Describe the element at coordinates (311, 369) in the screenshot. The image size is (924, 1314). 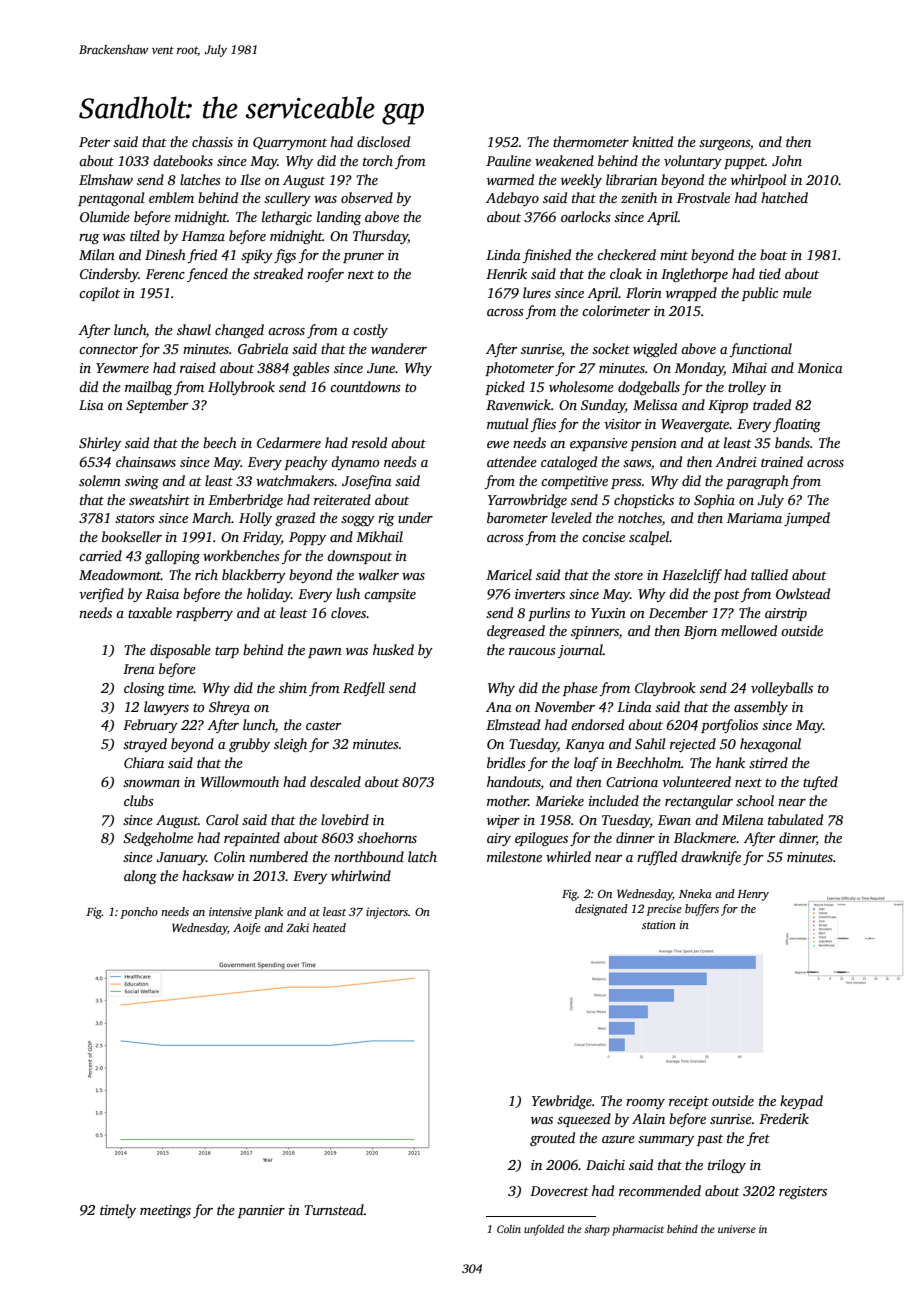
I see `gables` at that location.
